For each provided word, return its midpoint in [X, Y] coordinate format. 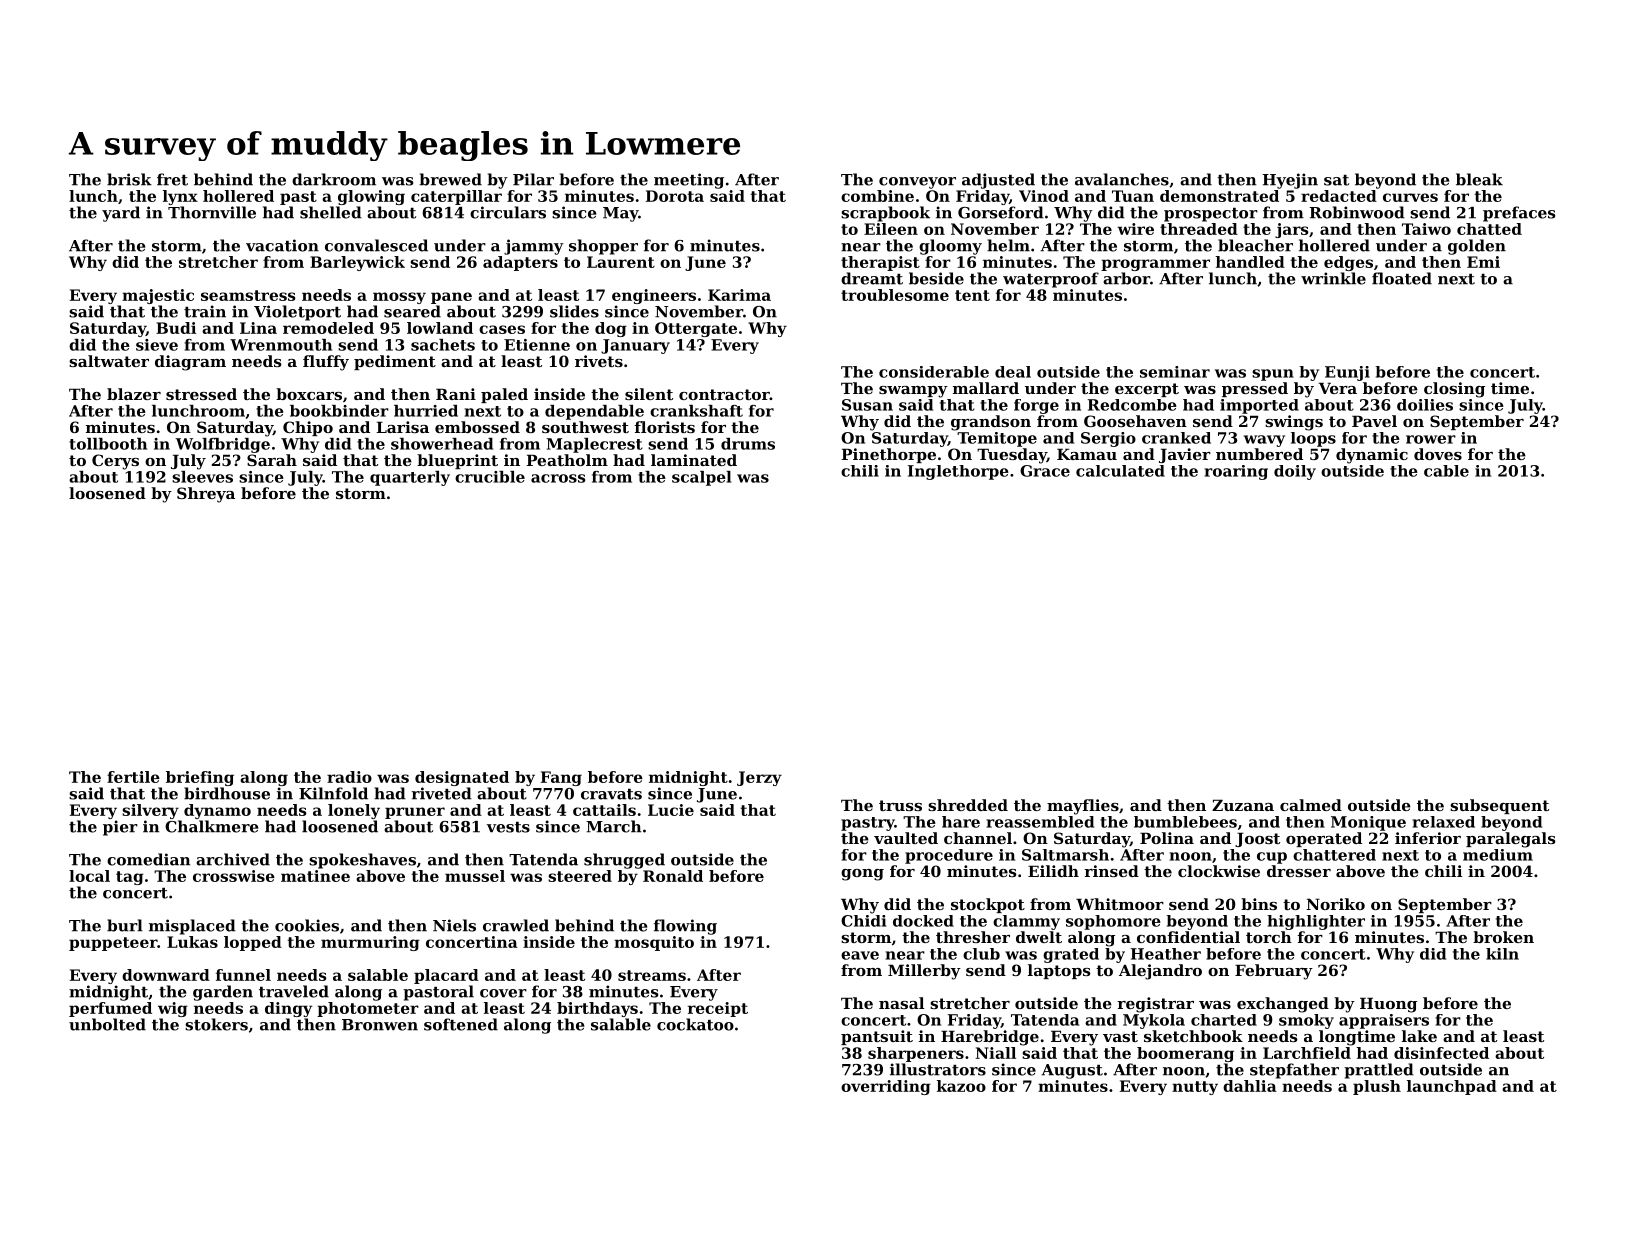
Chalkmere [211, 826]
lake [1419, 1036]
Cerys [115, 462]
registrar [1155, 1005]
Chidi [863, 921]
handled [1250, 262]
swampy [913, 392]
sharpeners [916, 1054]
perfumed [110, 1009]
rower [1431, 439]
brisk [129, 179]
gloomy [950, 247]
